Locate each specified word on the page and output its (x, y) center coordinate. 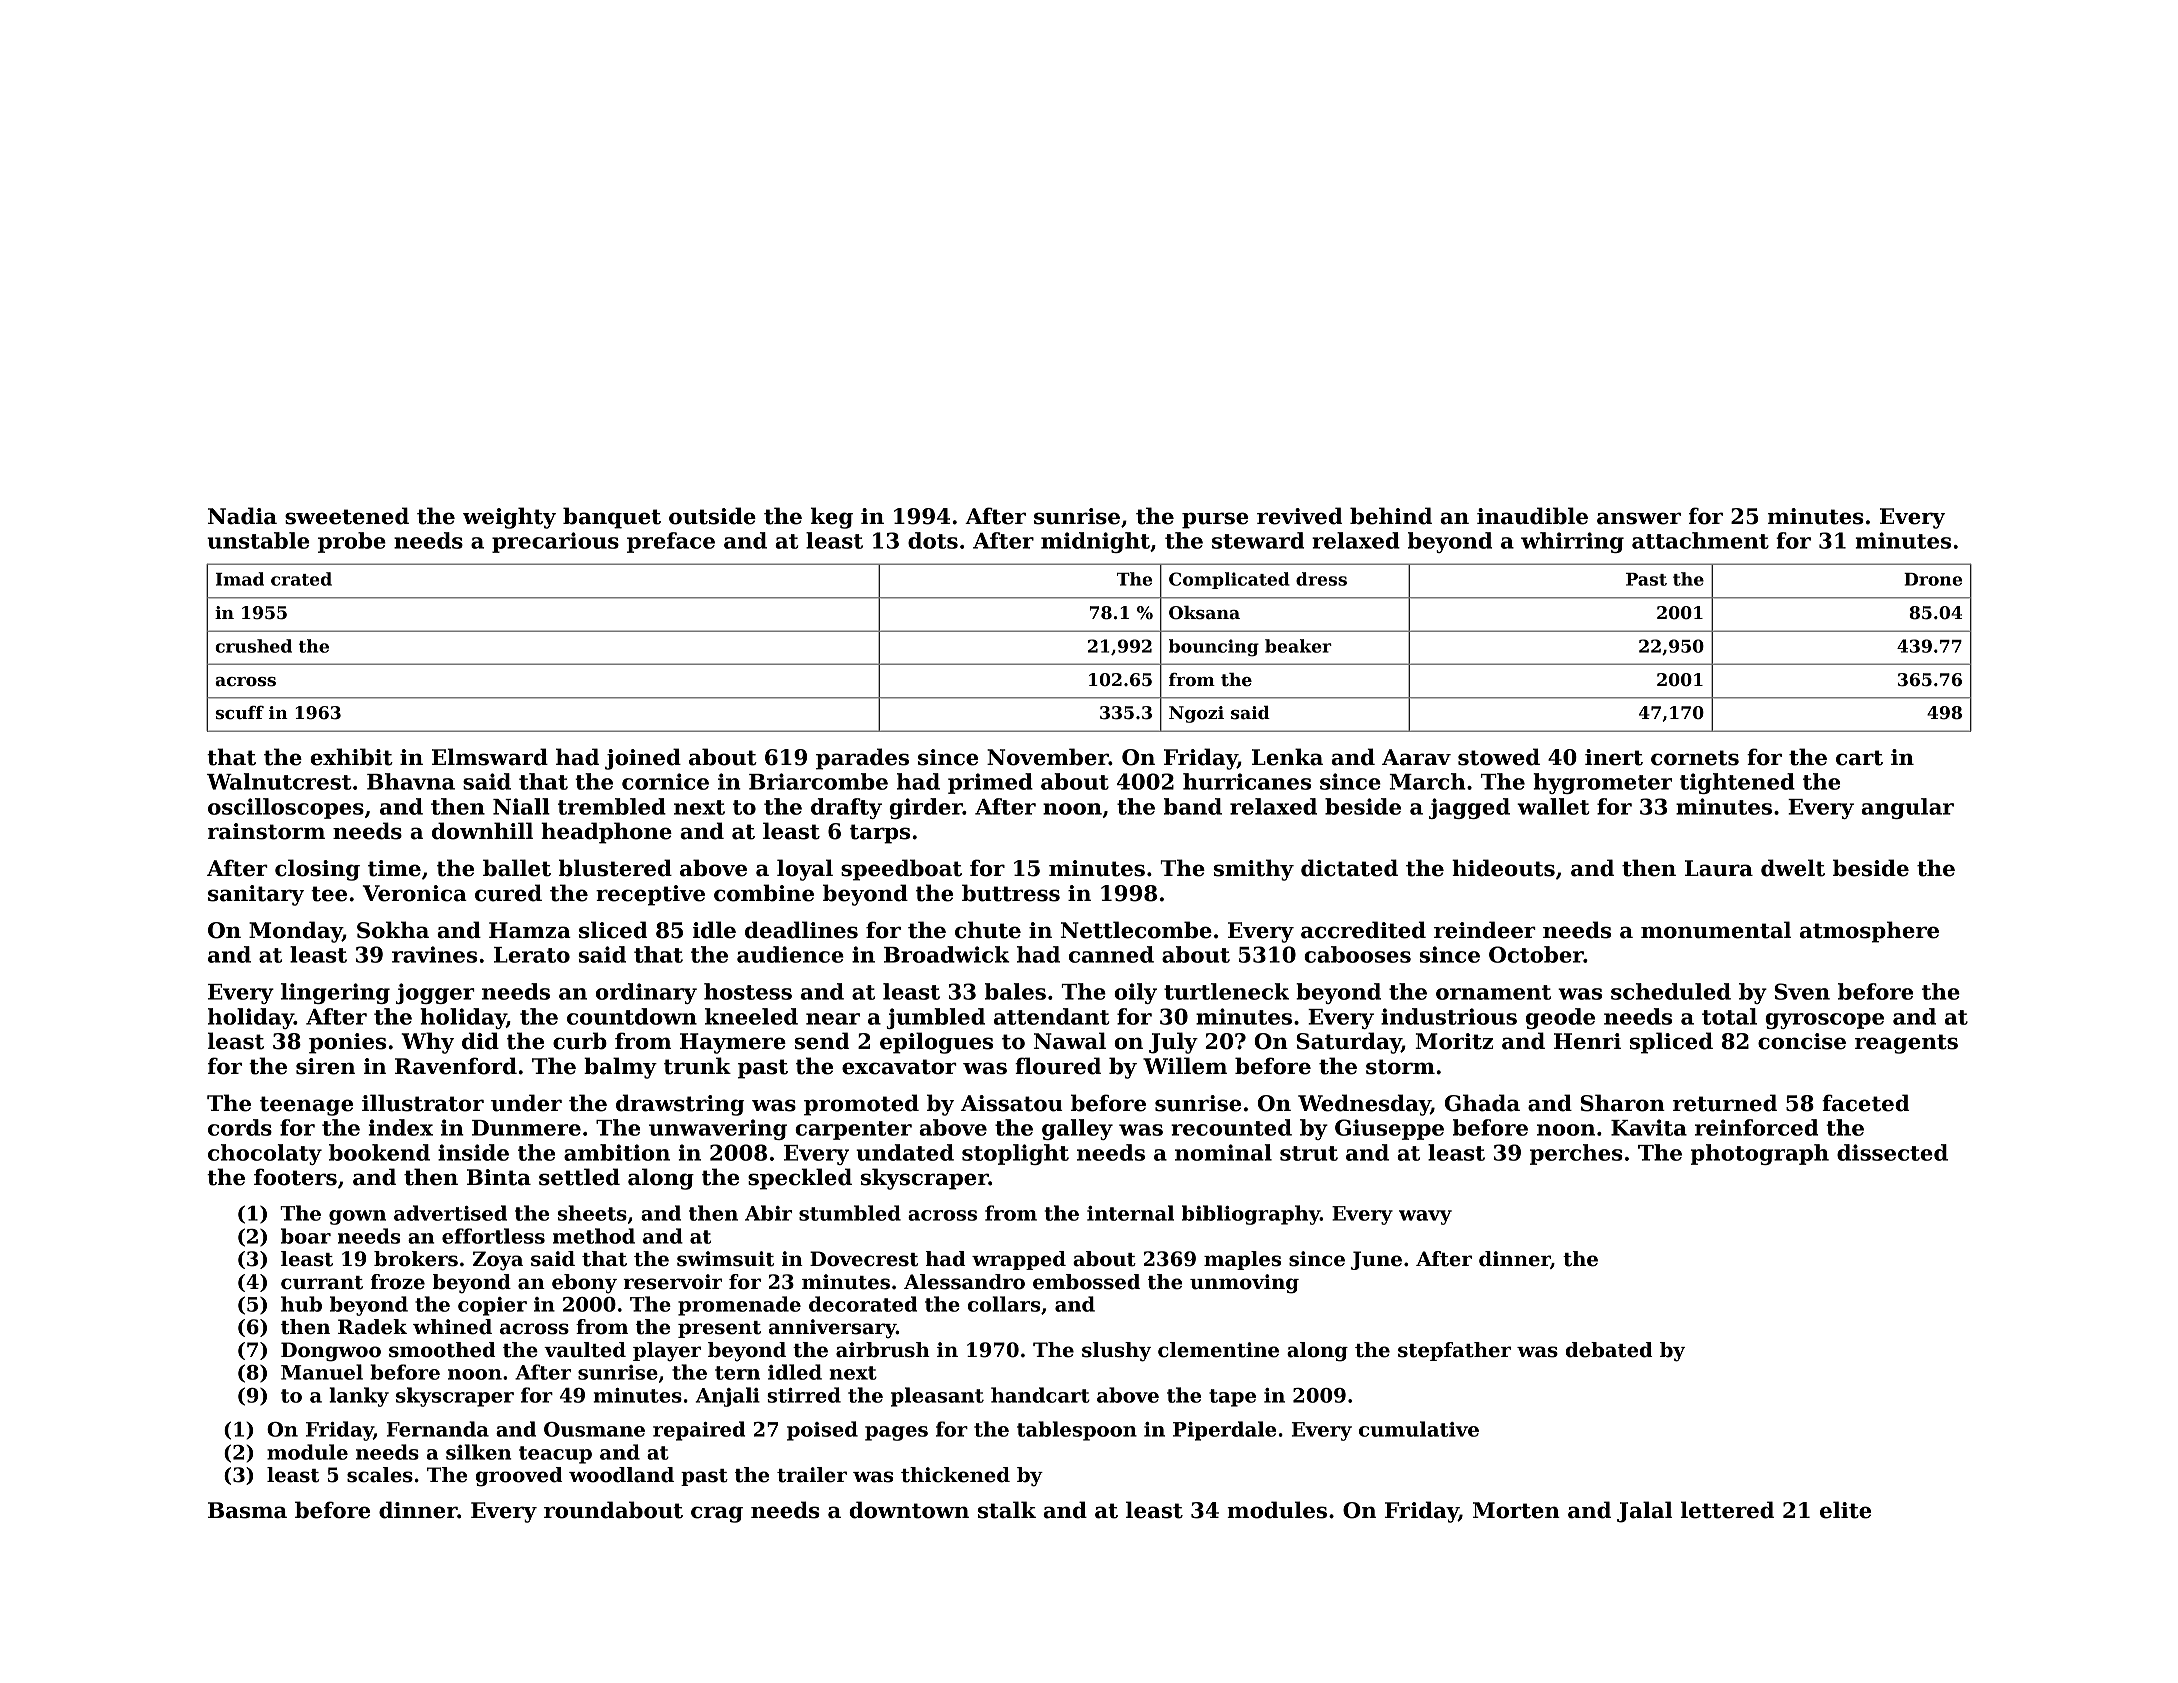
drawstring (680, 1105)
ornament (1493, 992)
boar (306, 1236)
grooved (519, 1477)
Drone (1933, 579)
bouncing (1214, 648)
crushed (253, 646)
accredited (1363, 930)
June (1376, 1260)
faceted (1866, 1103)
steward (1258, 540)
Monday (295, 932)
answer (1639, 518)
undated (905, 1152)
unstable (258, 540)
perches (1576, 1154)
